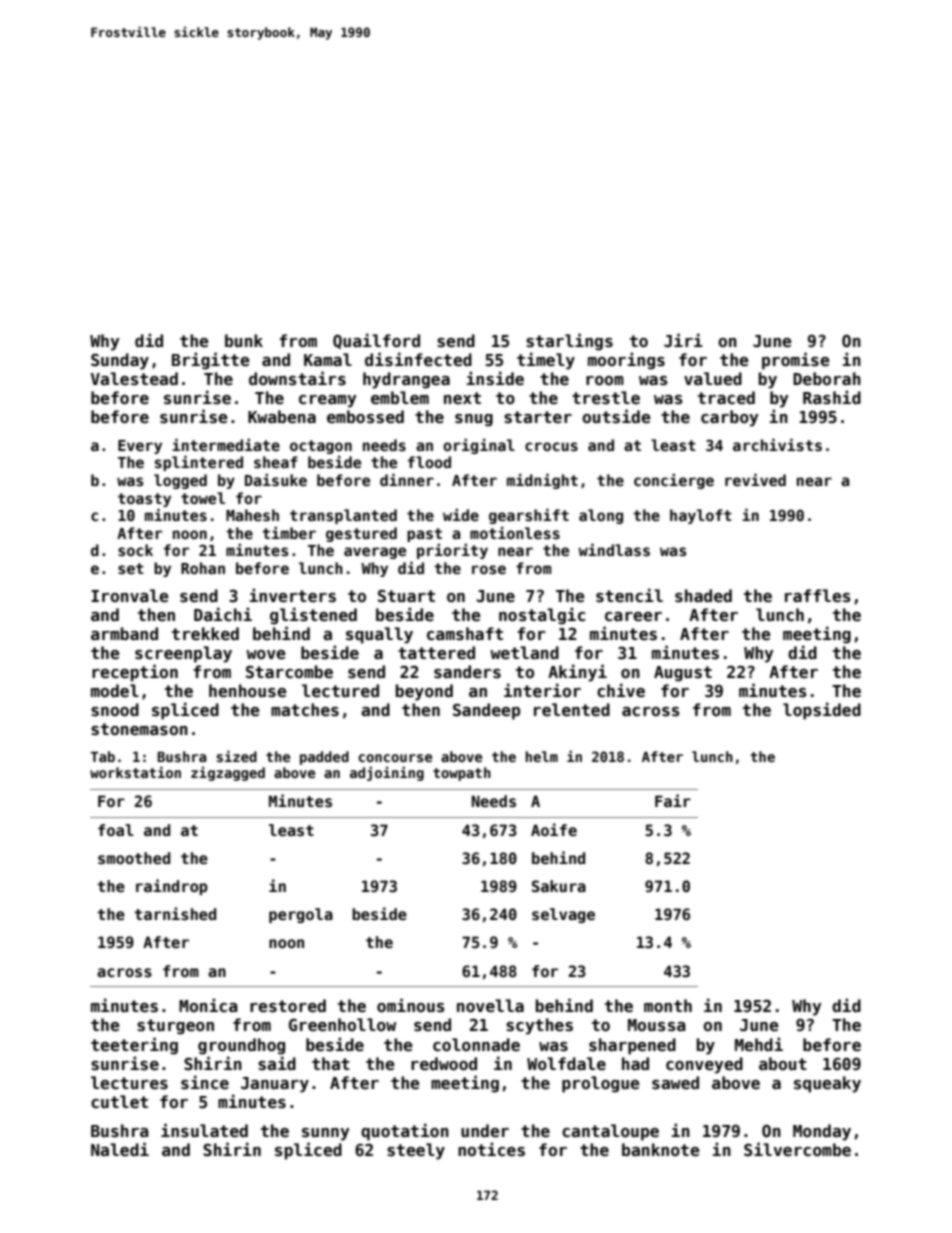  What do you see at coordinates (491, 1149) in the screenshot?
I see `notices` at bounding box center [491, 1149].
